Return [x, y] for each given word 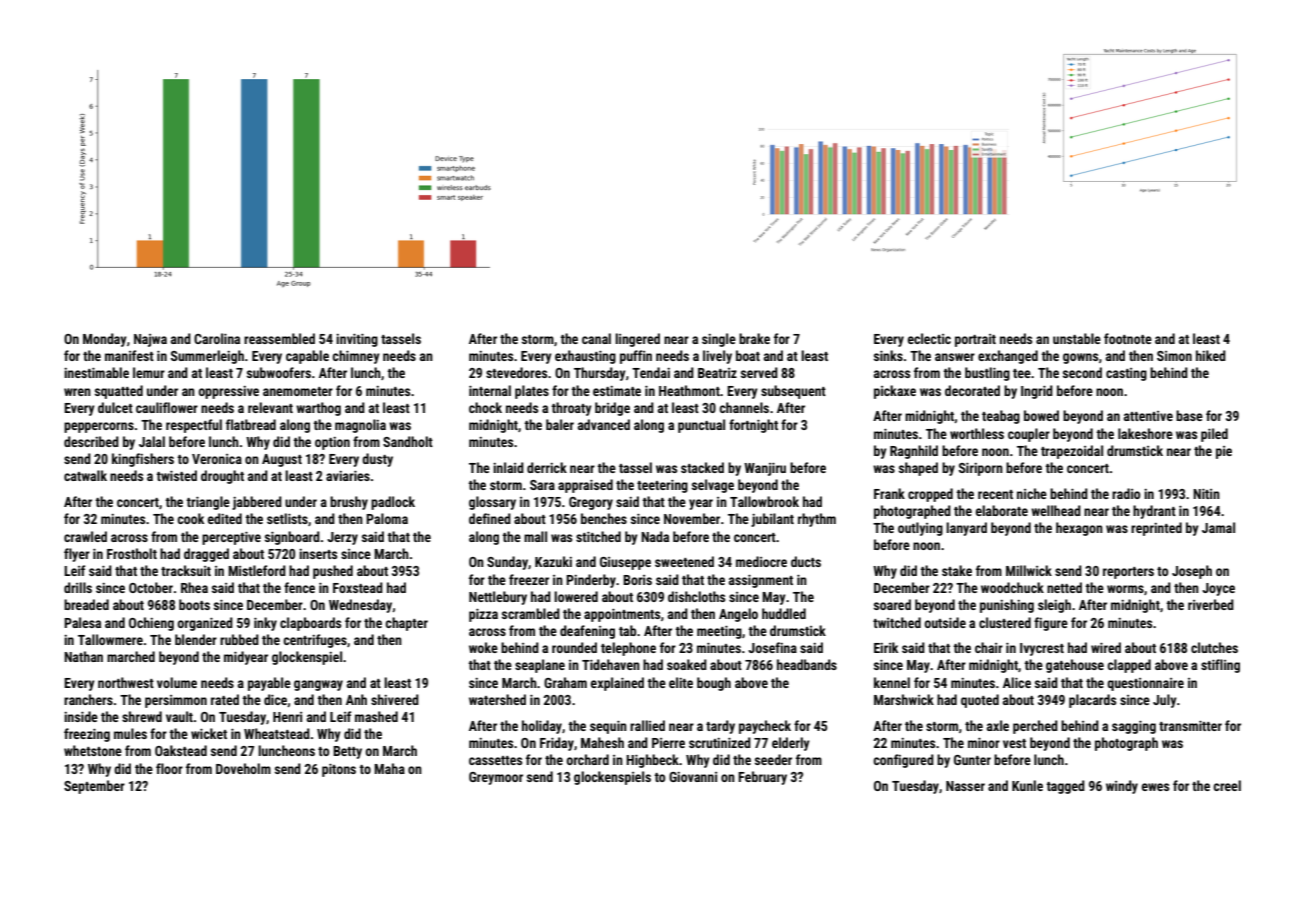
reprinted [1156, 529]
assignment [761, 581]
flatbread [251, 424]
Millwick [1029, 570]
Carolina [217, 338]
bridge [612, 409]
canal [596, 338]
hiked [1211, 355]
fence [299, 587]
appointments [622, 615]
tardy [720, 727]
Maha [389, 768]
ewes [1155, 787]
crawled [85, 536]
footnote [1128, 338]
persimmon [176, 701]
